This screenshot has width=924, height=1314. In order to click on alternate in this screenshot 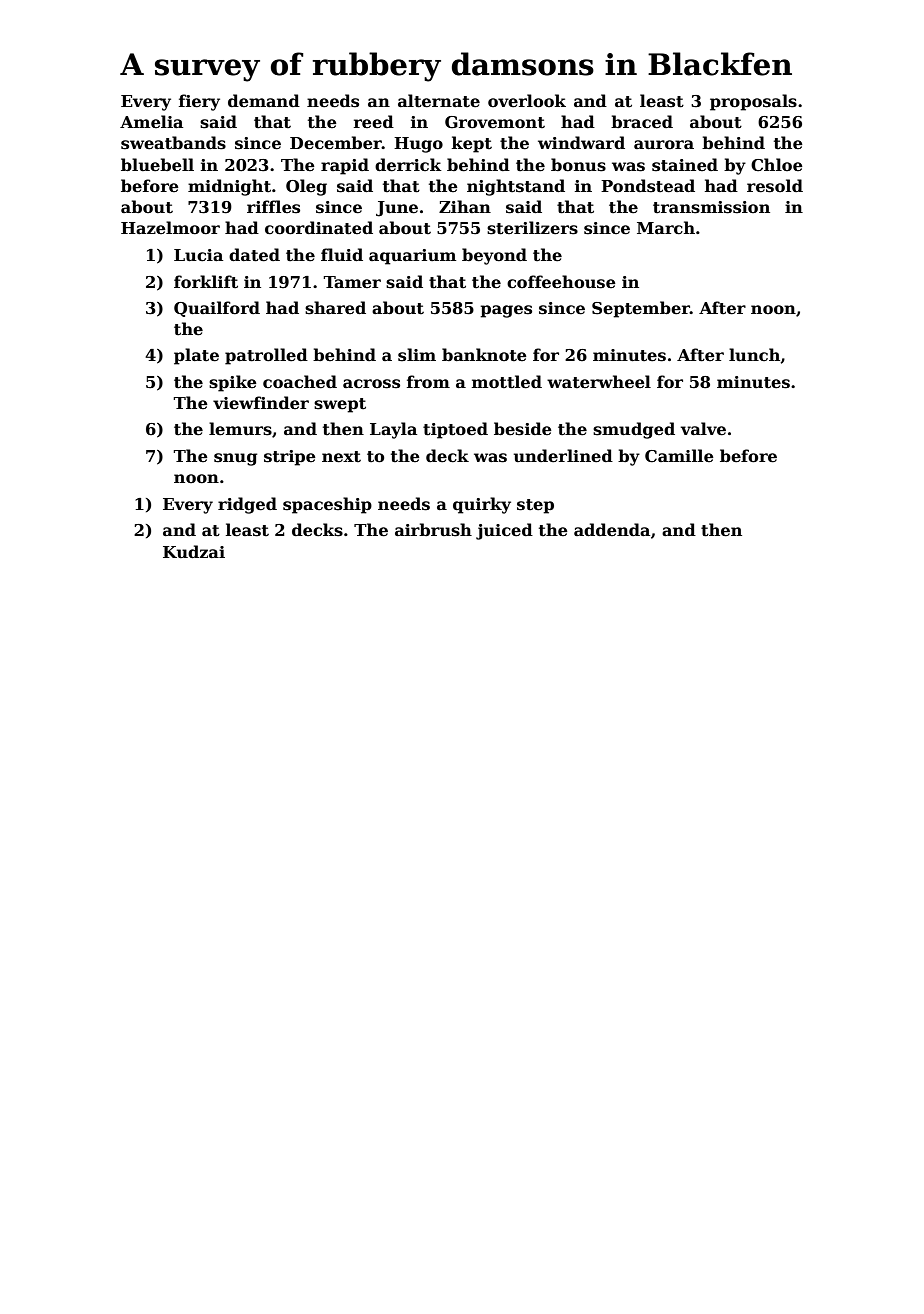, I will do `click(439, 101)`.
